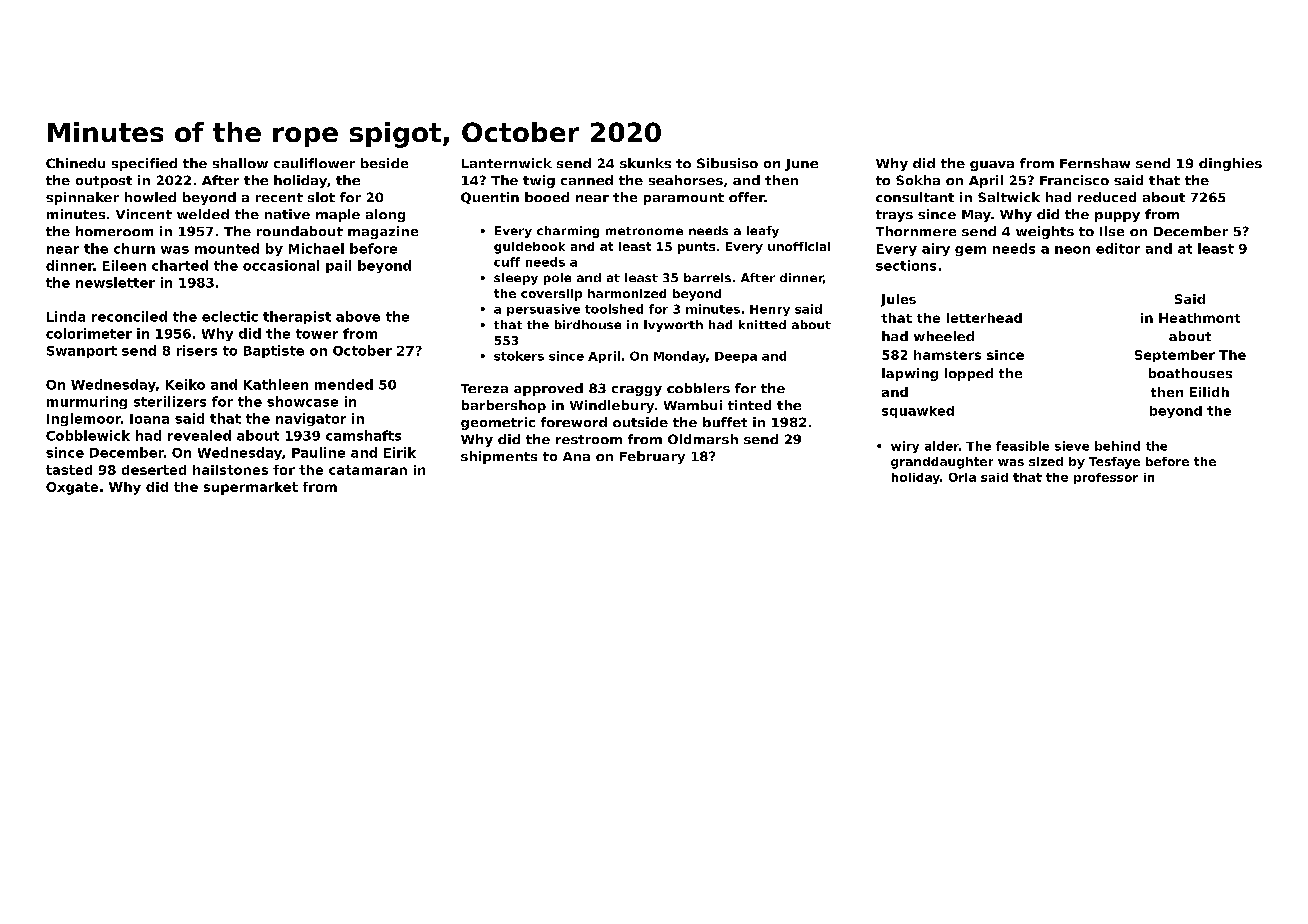  Describe the element at coordinates (499, 457) in the image. I see `shipments` at that location.
